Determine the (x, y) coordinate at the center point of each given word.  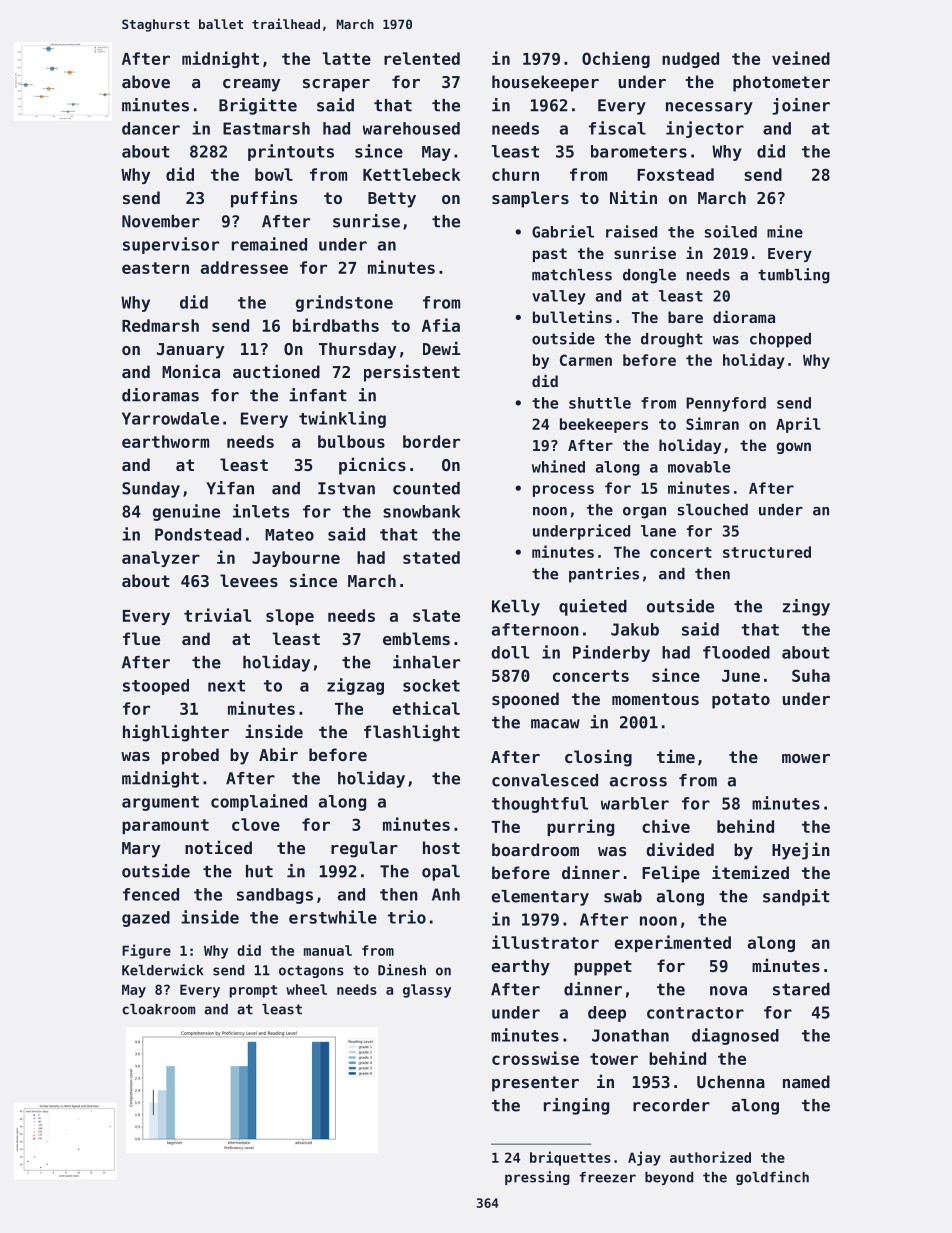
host (441, 847)
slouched (713, 510)
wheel (306, 989)
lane (658, 531)
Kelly (516, 608)
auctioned (276, 371)
